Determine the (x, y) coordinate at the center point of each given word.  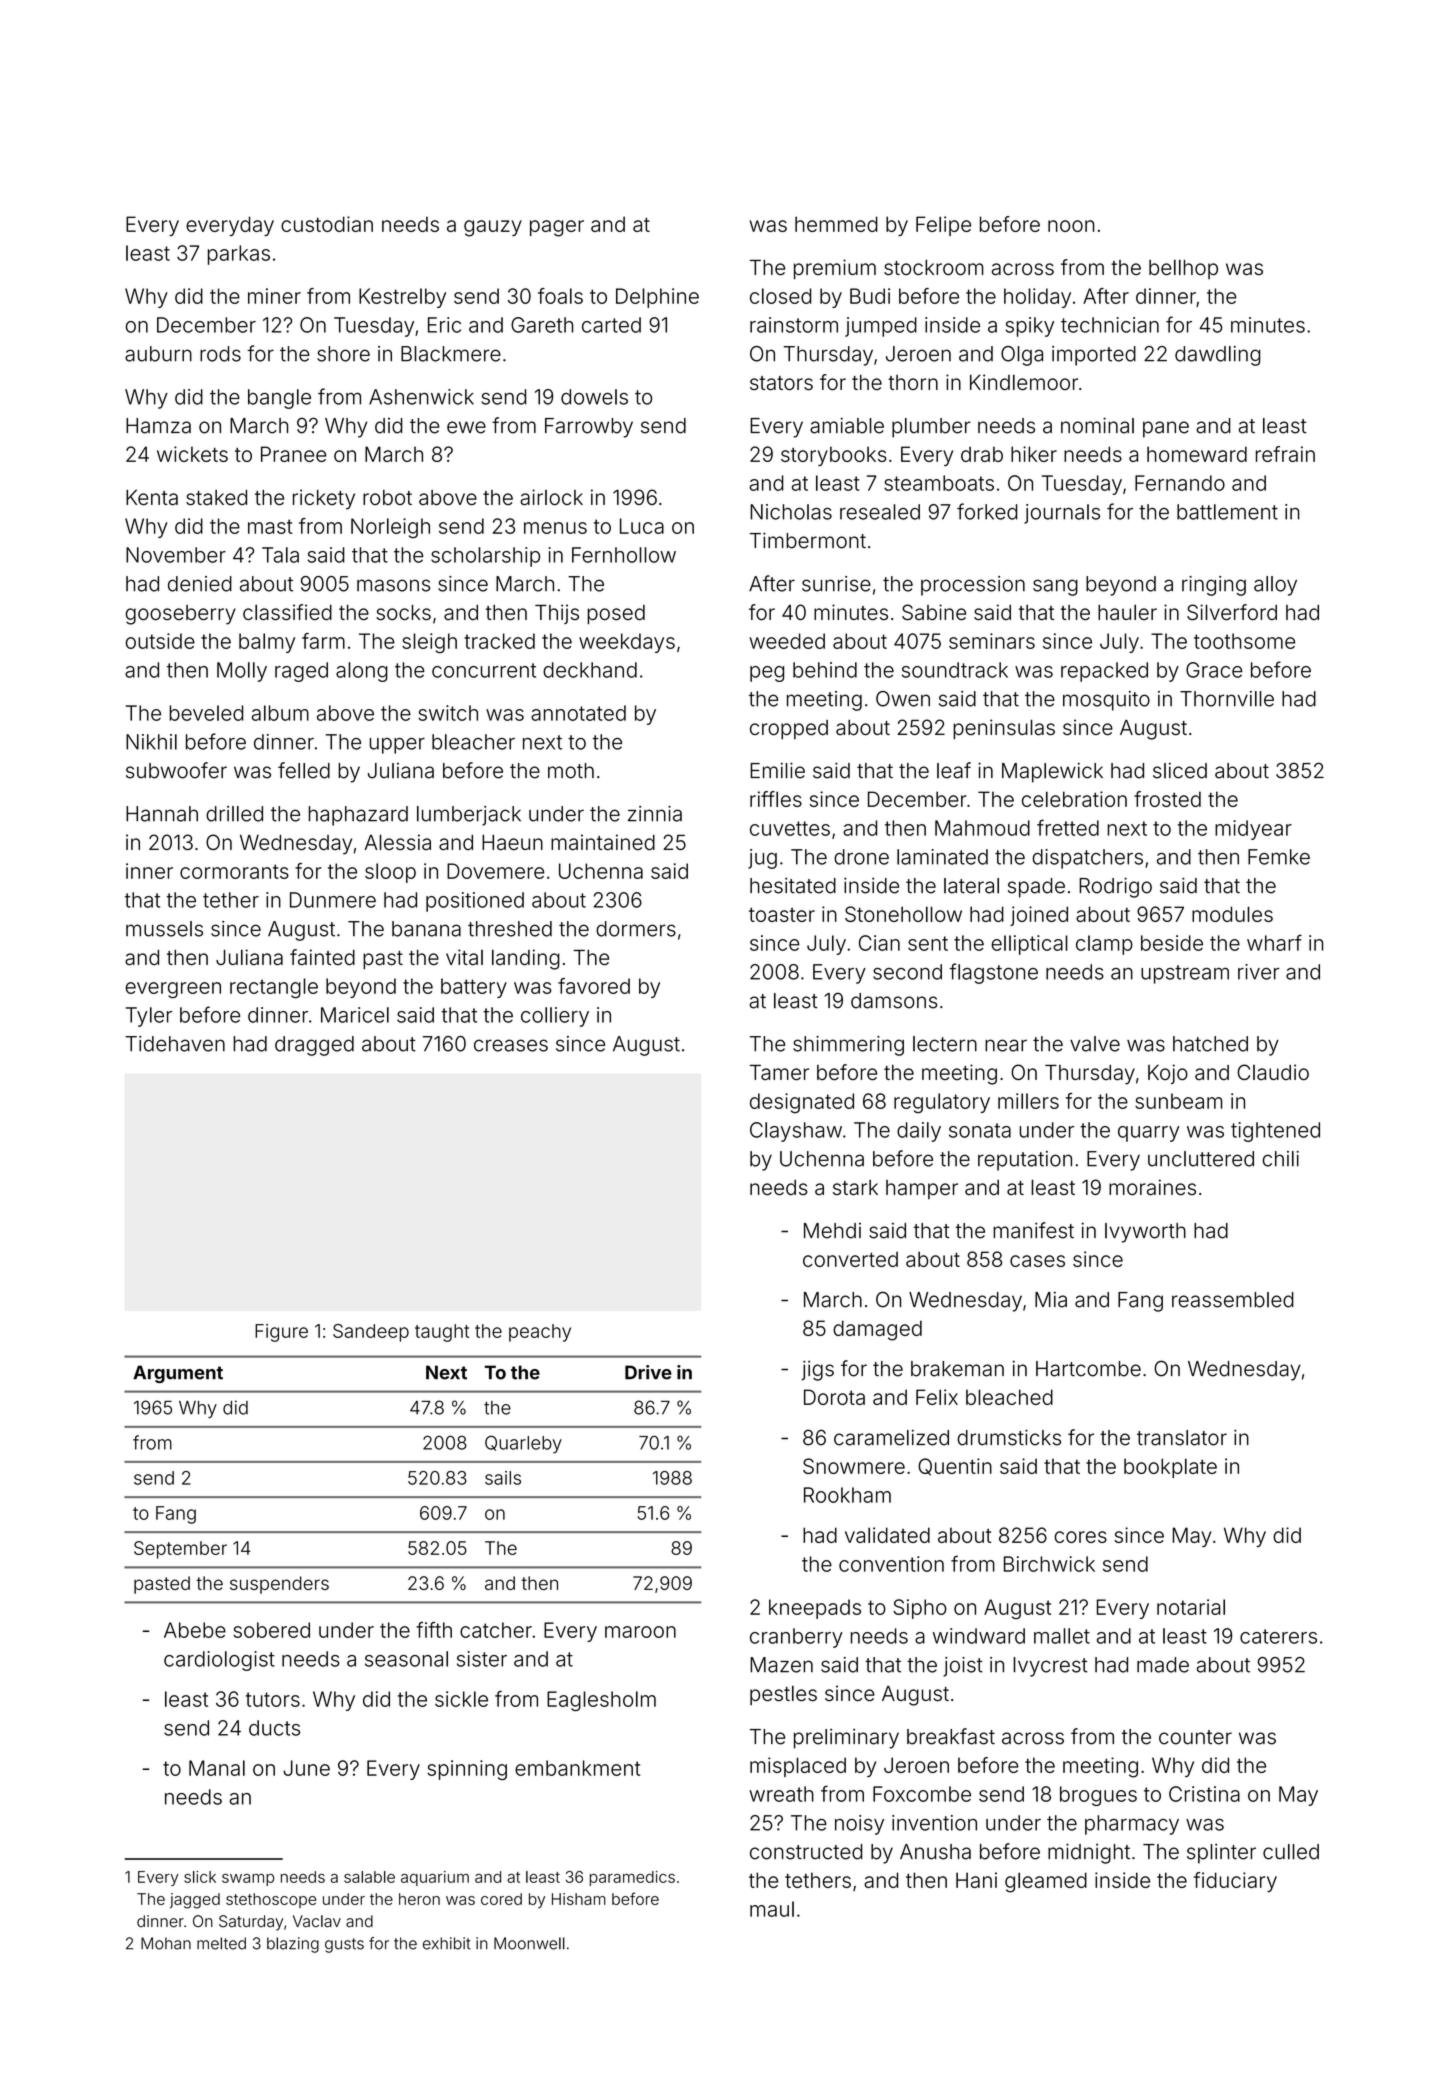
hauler (1127, 612)
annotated (578, 713)
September (180, 1550)
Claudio (1273, 1072)
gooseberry (181, 615)
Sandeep (371, 1333)
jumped (881, 327)
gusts (344, 1945)
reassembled (1233, 1300)
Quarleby (523, 1444)
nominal (1097, 425)
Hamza (158, 426)
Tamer (779, 1072)
